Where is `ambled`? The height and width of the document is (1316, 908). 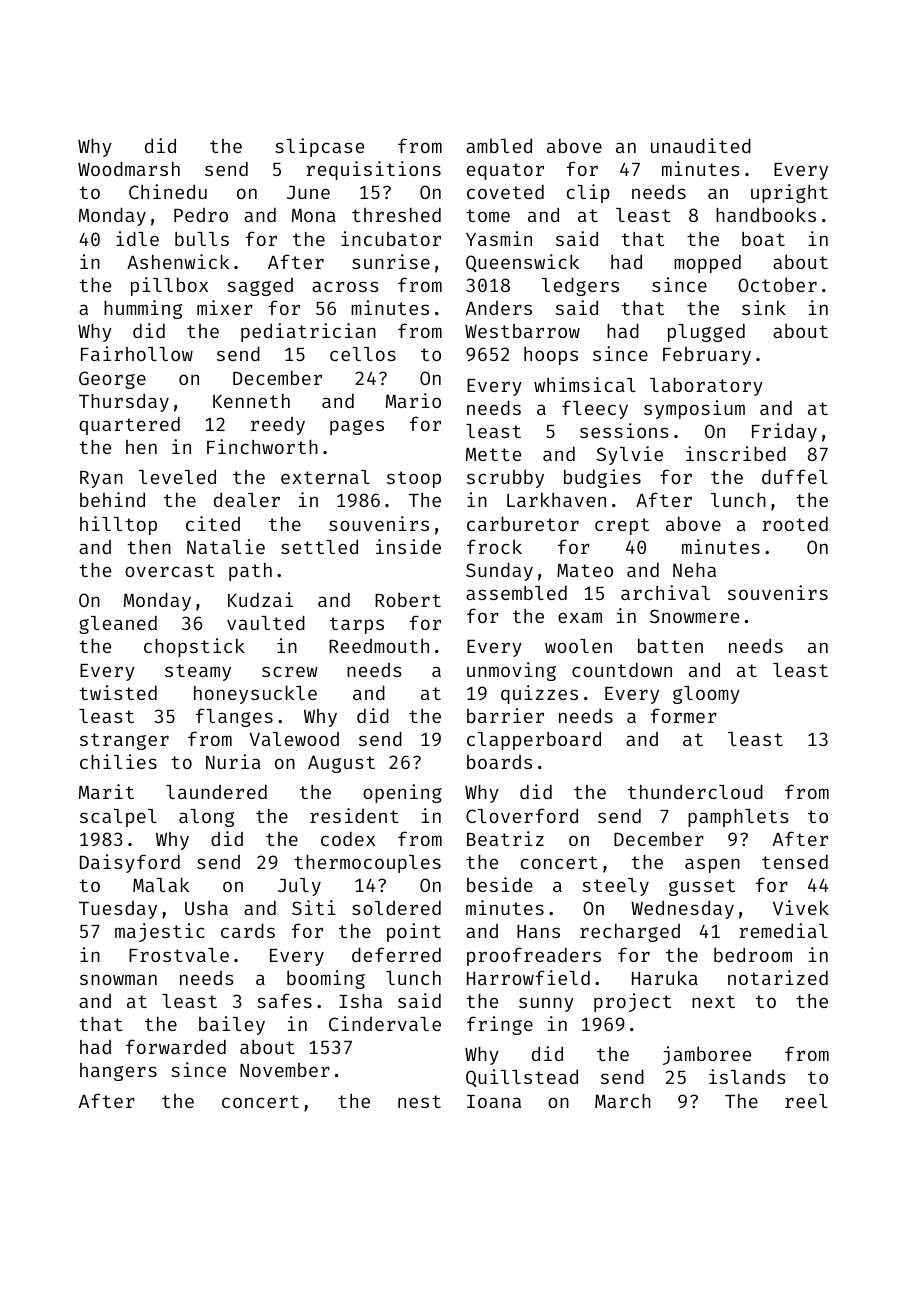 ambled is located at coordinates (499, 146).
